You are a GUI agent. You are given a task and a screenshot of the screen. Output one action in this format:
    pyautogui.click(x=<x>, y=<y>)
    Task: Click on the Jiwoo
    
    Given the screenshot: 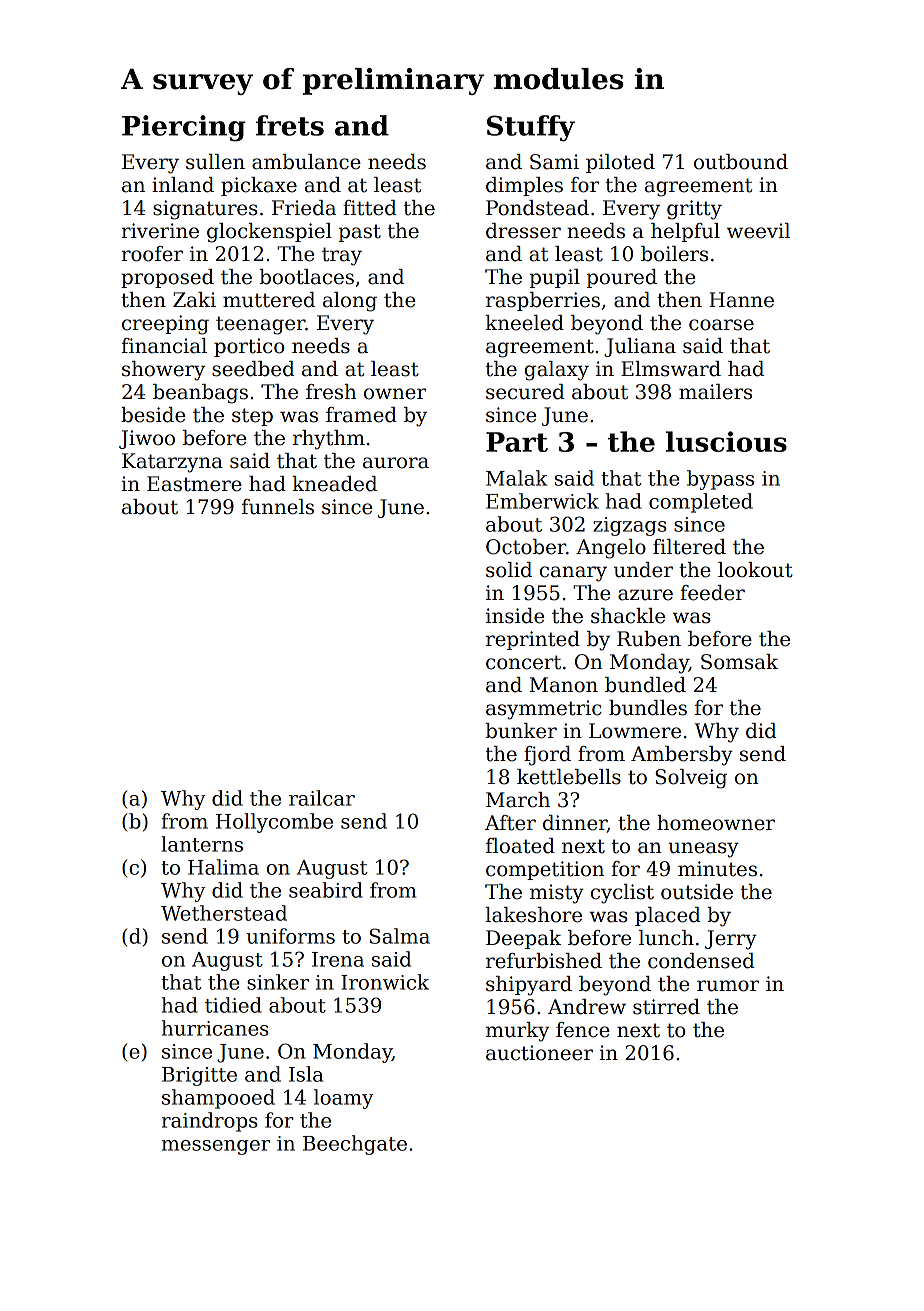 What is the action you would take?
    pyautogui.click(x=147, y=439)
